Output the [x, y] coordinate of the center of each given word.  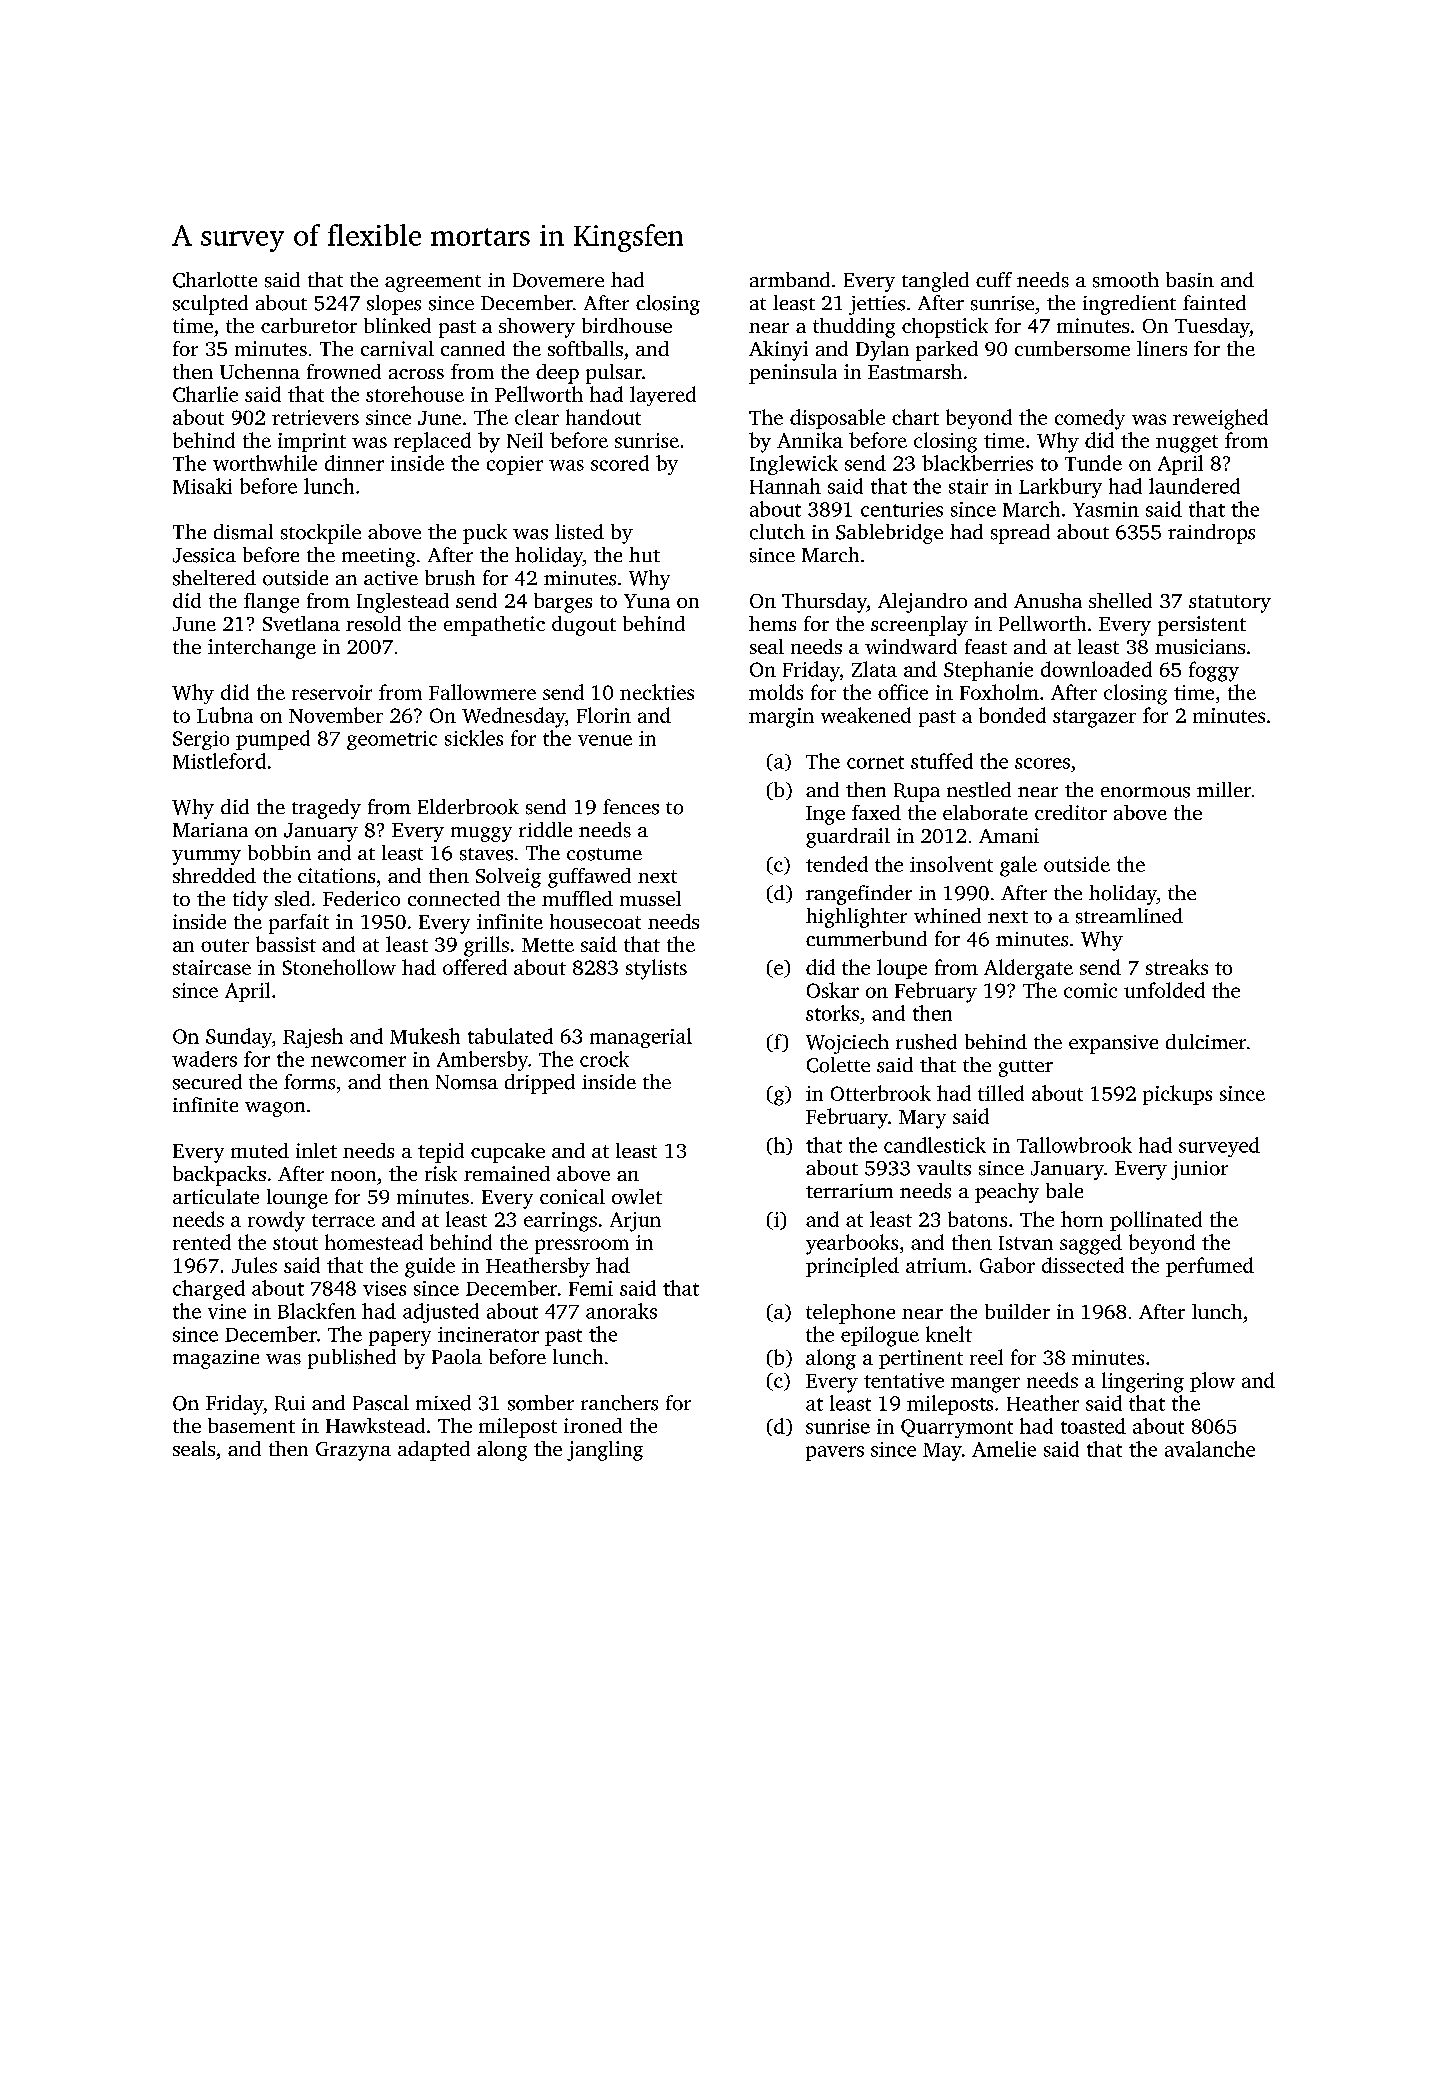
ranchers [619, 1403]
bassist [286, 944]
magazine [216, 1359]
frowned [344, 371]
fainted [1214, 302]
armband [790, 279]
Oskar [833, 990]
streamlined [1129, 916]
